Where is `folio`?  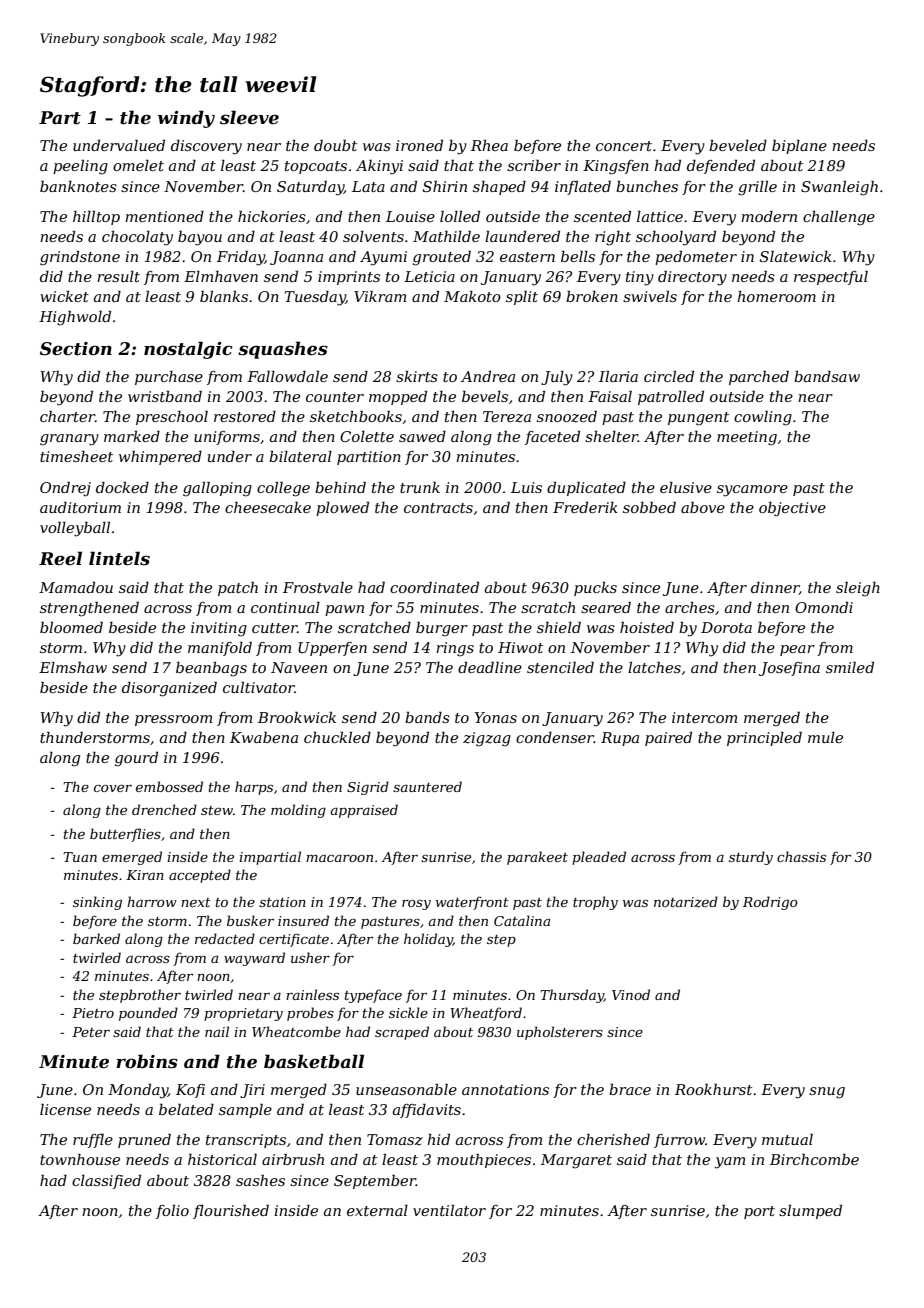
folio is located at coordinates (172, 1212).
